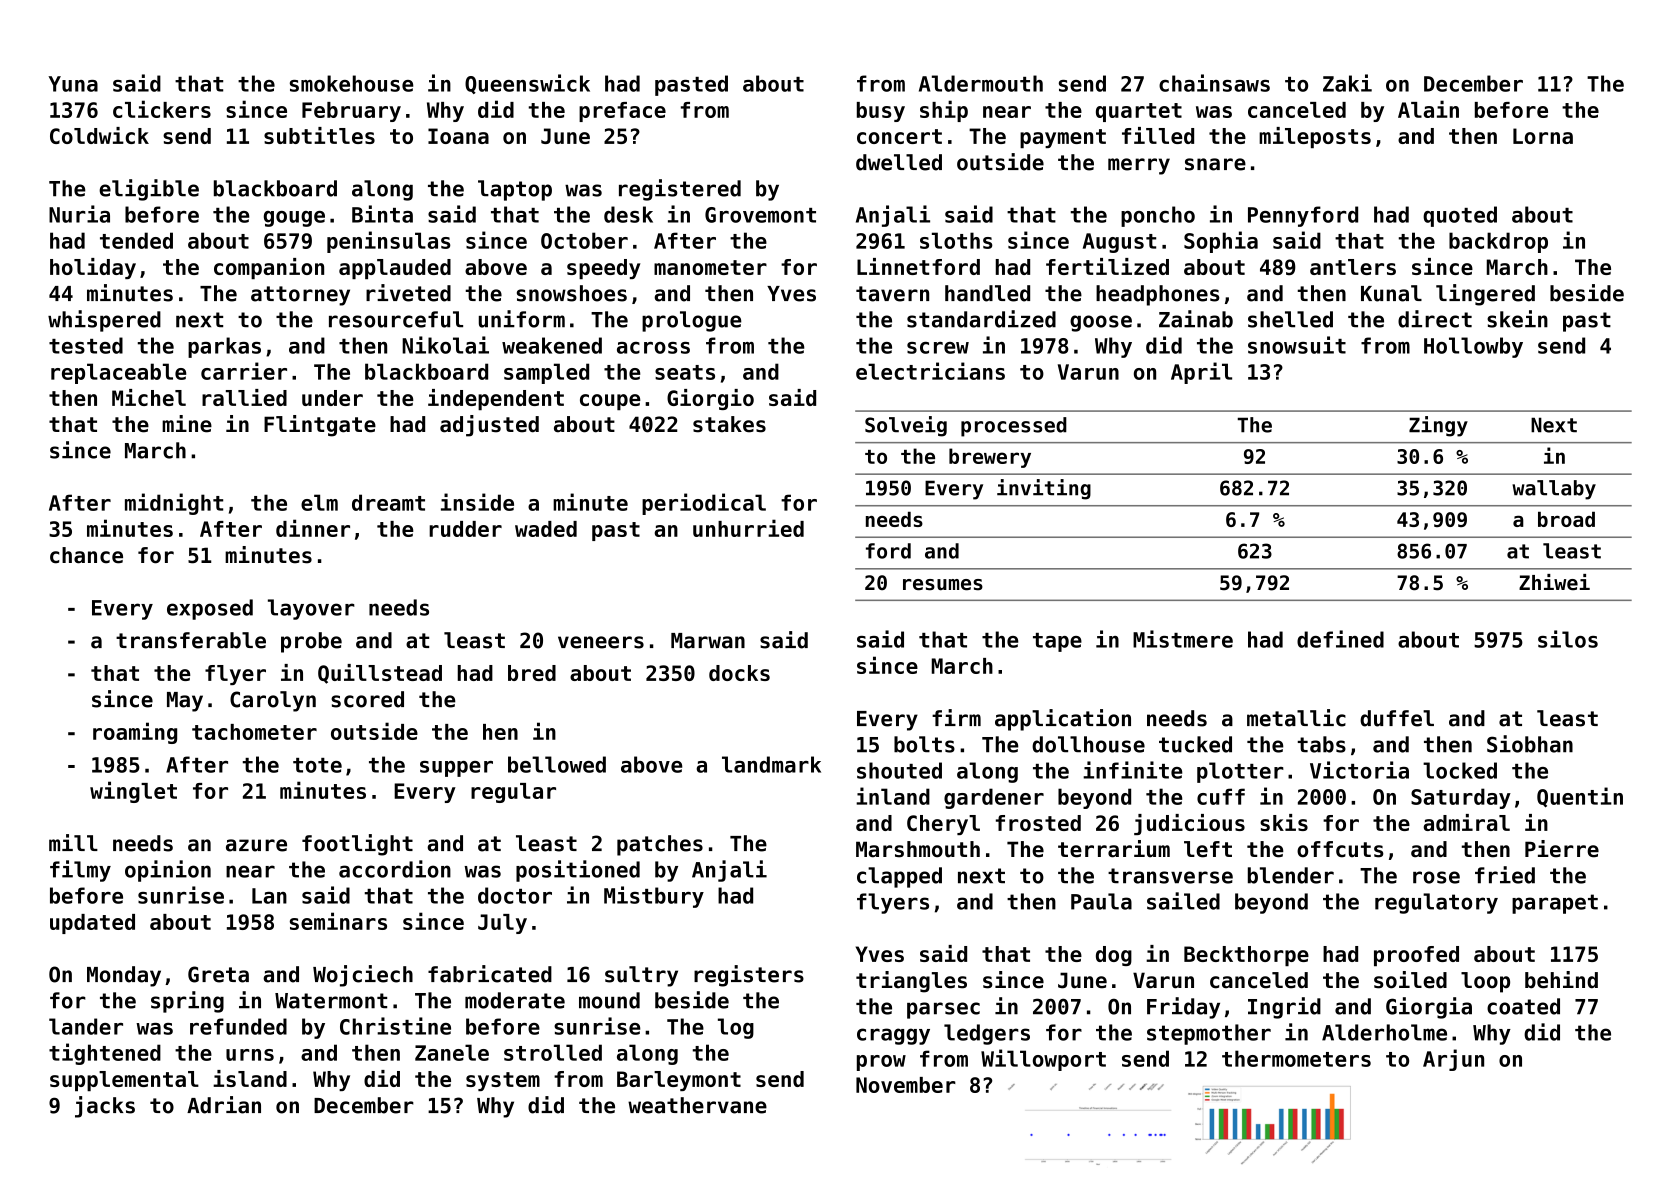  Describe the element at coordinates (1473, 347) in the image. I see `Hollowby` at that location.
